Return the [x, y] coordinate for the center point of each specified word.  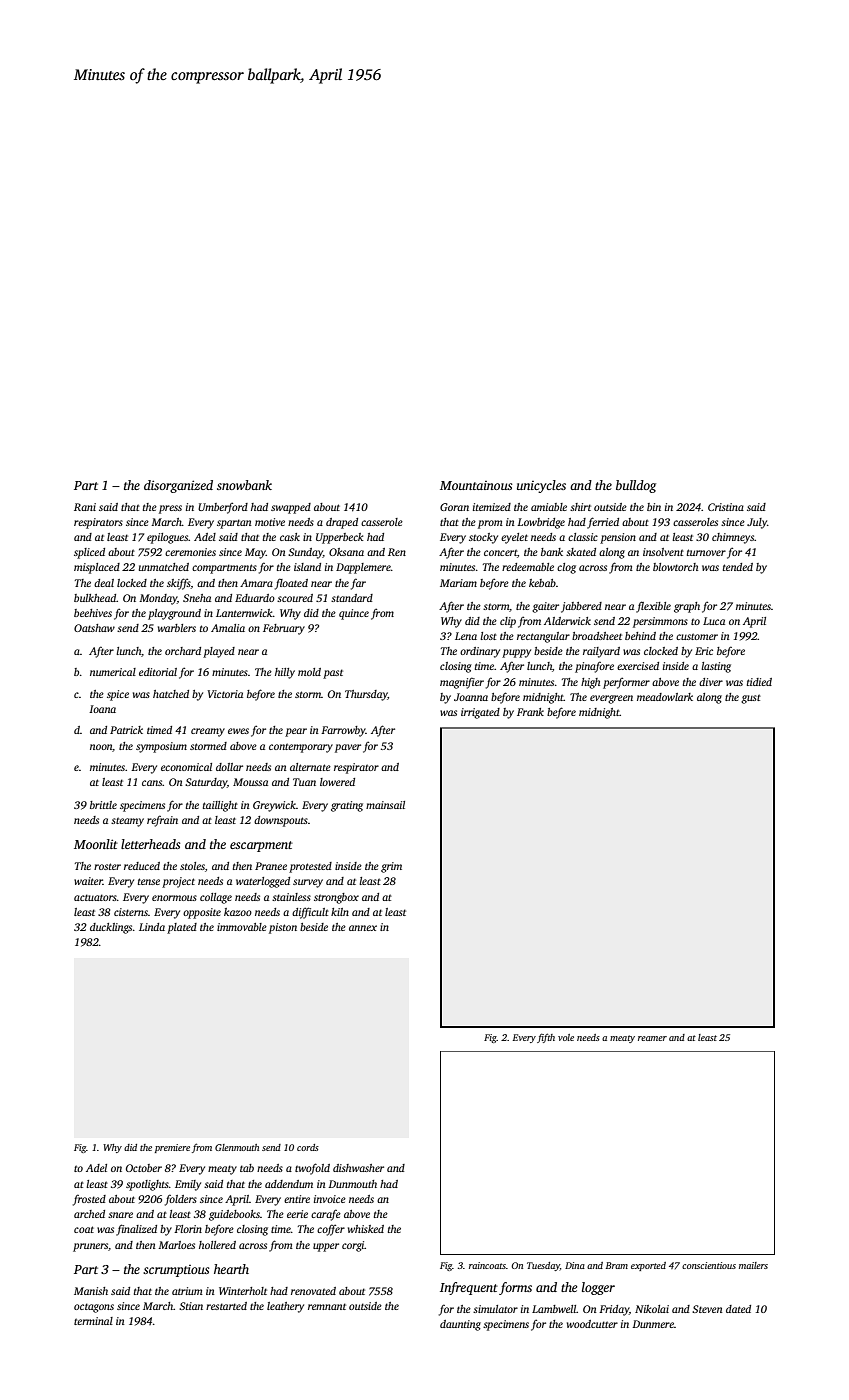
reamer [652, 1038]
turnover [706, 552]
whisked [366, 1229]
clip [508, 622]
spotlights [147, 1185]
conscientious [709, 1265]
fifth [546, 1038]
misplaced [97, 568]
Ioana [102, 709]
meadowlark [665, 697]
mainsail [385, 805]
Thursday [366, 695]
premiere [172, 1148]
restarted [226, 1306]
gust [751, 699]
